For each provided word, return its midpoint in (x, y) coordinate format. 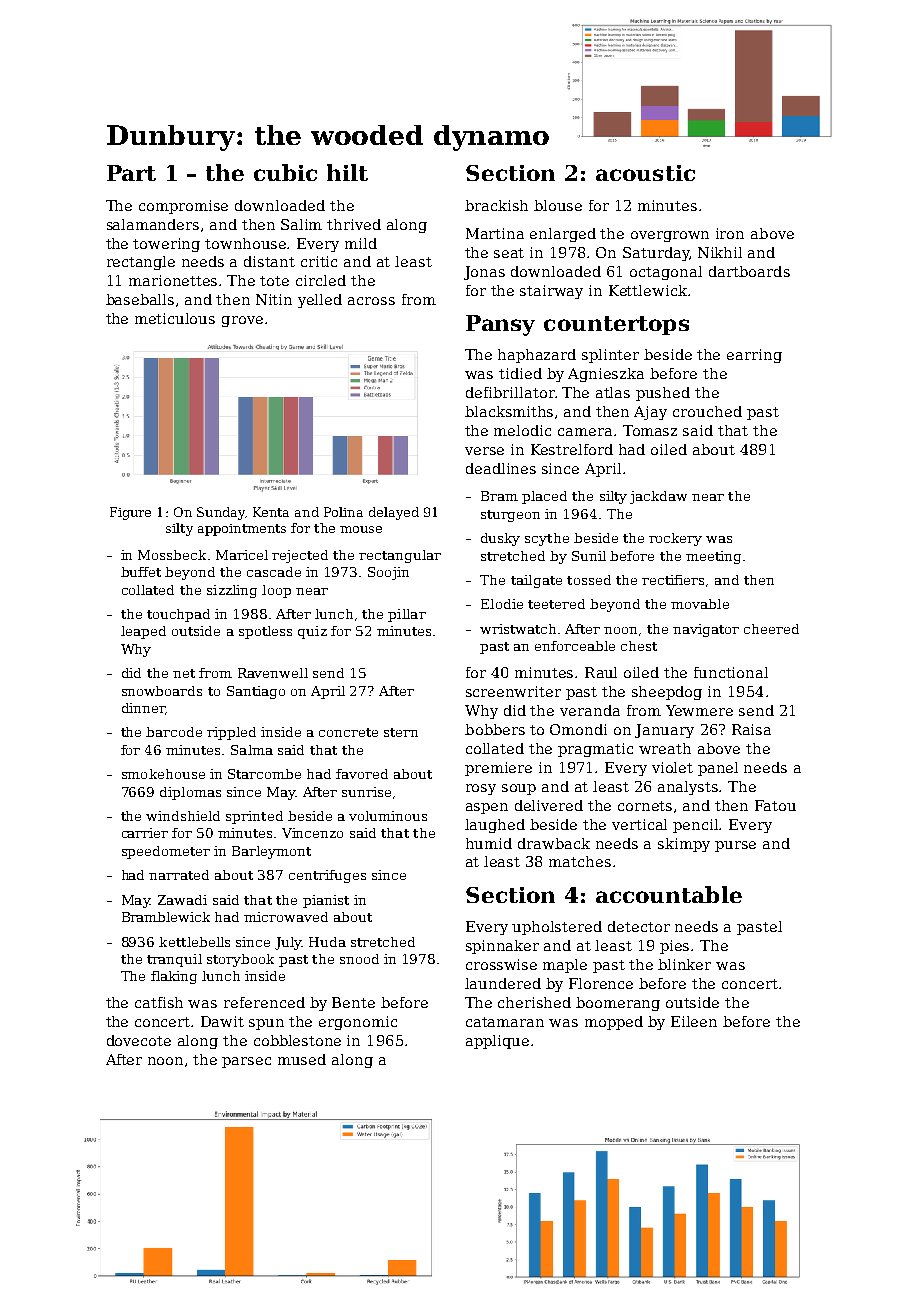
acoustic (645, 173)
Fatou (775, 805)
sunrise (366, 792)
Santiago (256, 692)
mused (302, 1059)
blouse (558, 205)
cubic (285, 172)
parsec (246, 1062)
